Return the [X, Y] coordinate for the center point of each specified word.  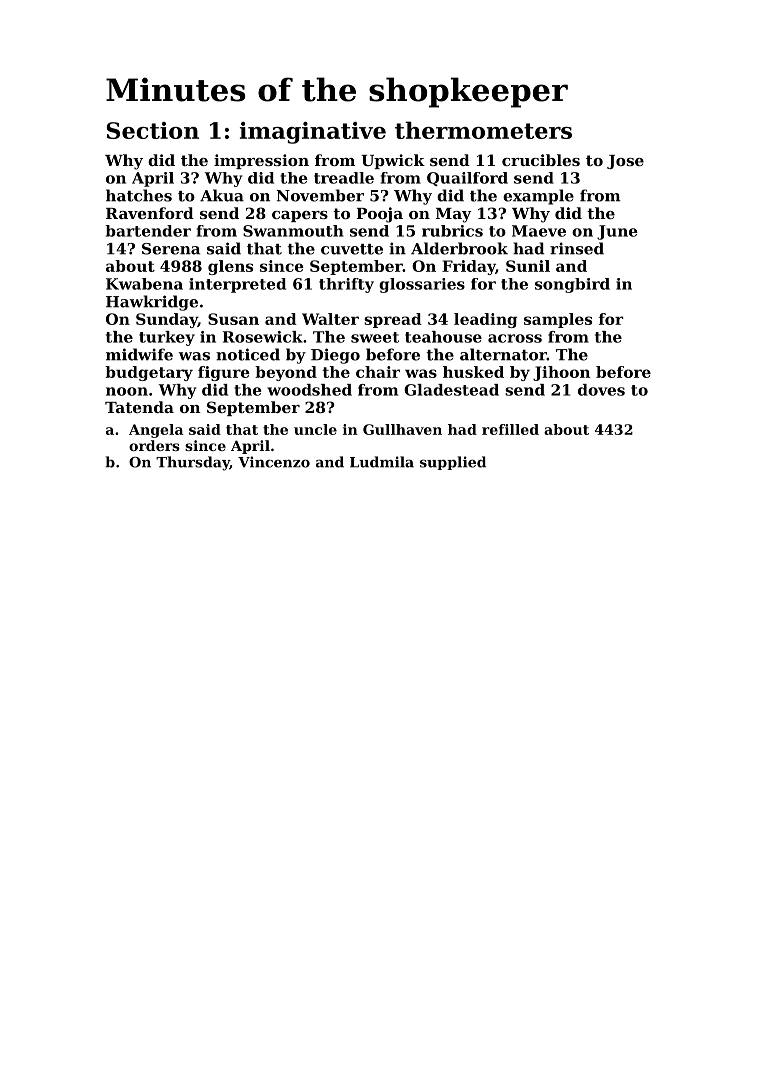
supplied [453, 463]
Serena [171, 249]
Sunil [528, 266]
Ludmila [382, 462]
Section [153, 130]
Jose [625, 162]
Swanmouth [293, 231]
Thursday [193, 463]
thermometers [483, 130]
